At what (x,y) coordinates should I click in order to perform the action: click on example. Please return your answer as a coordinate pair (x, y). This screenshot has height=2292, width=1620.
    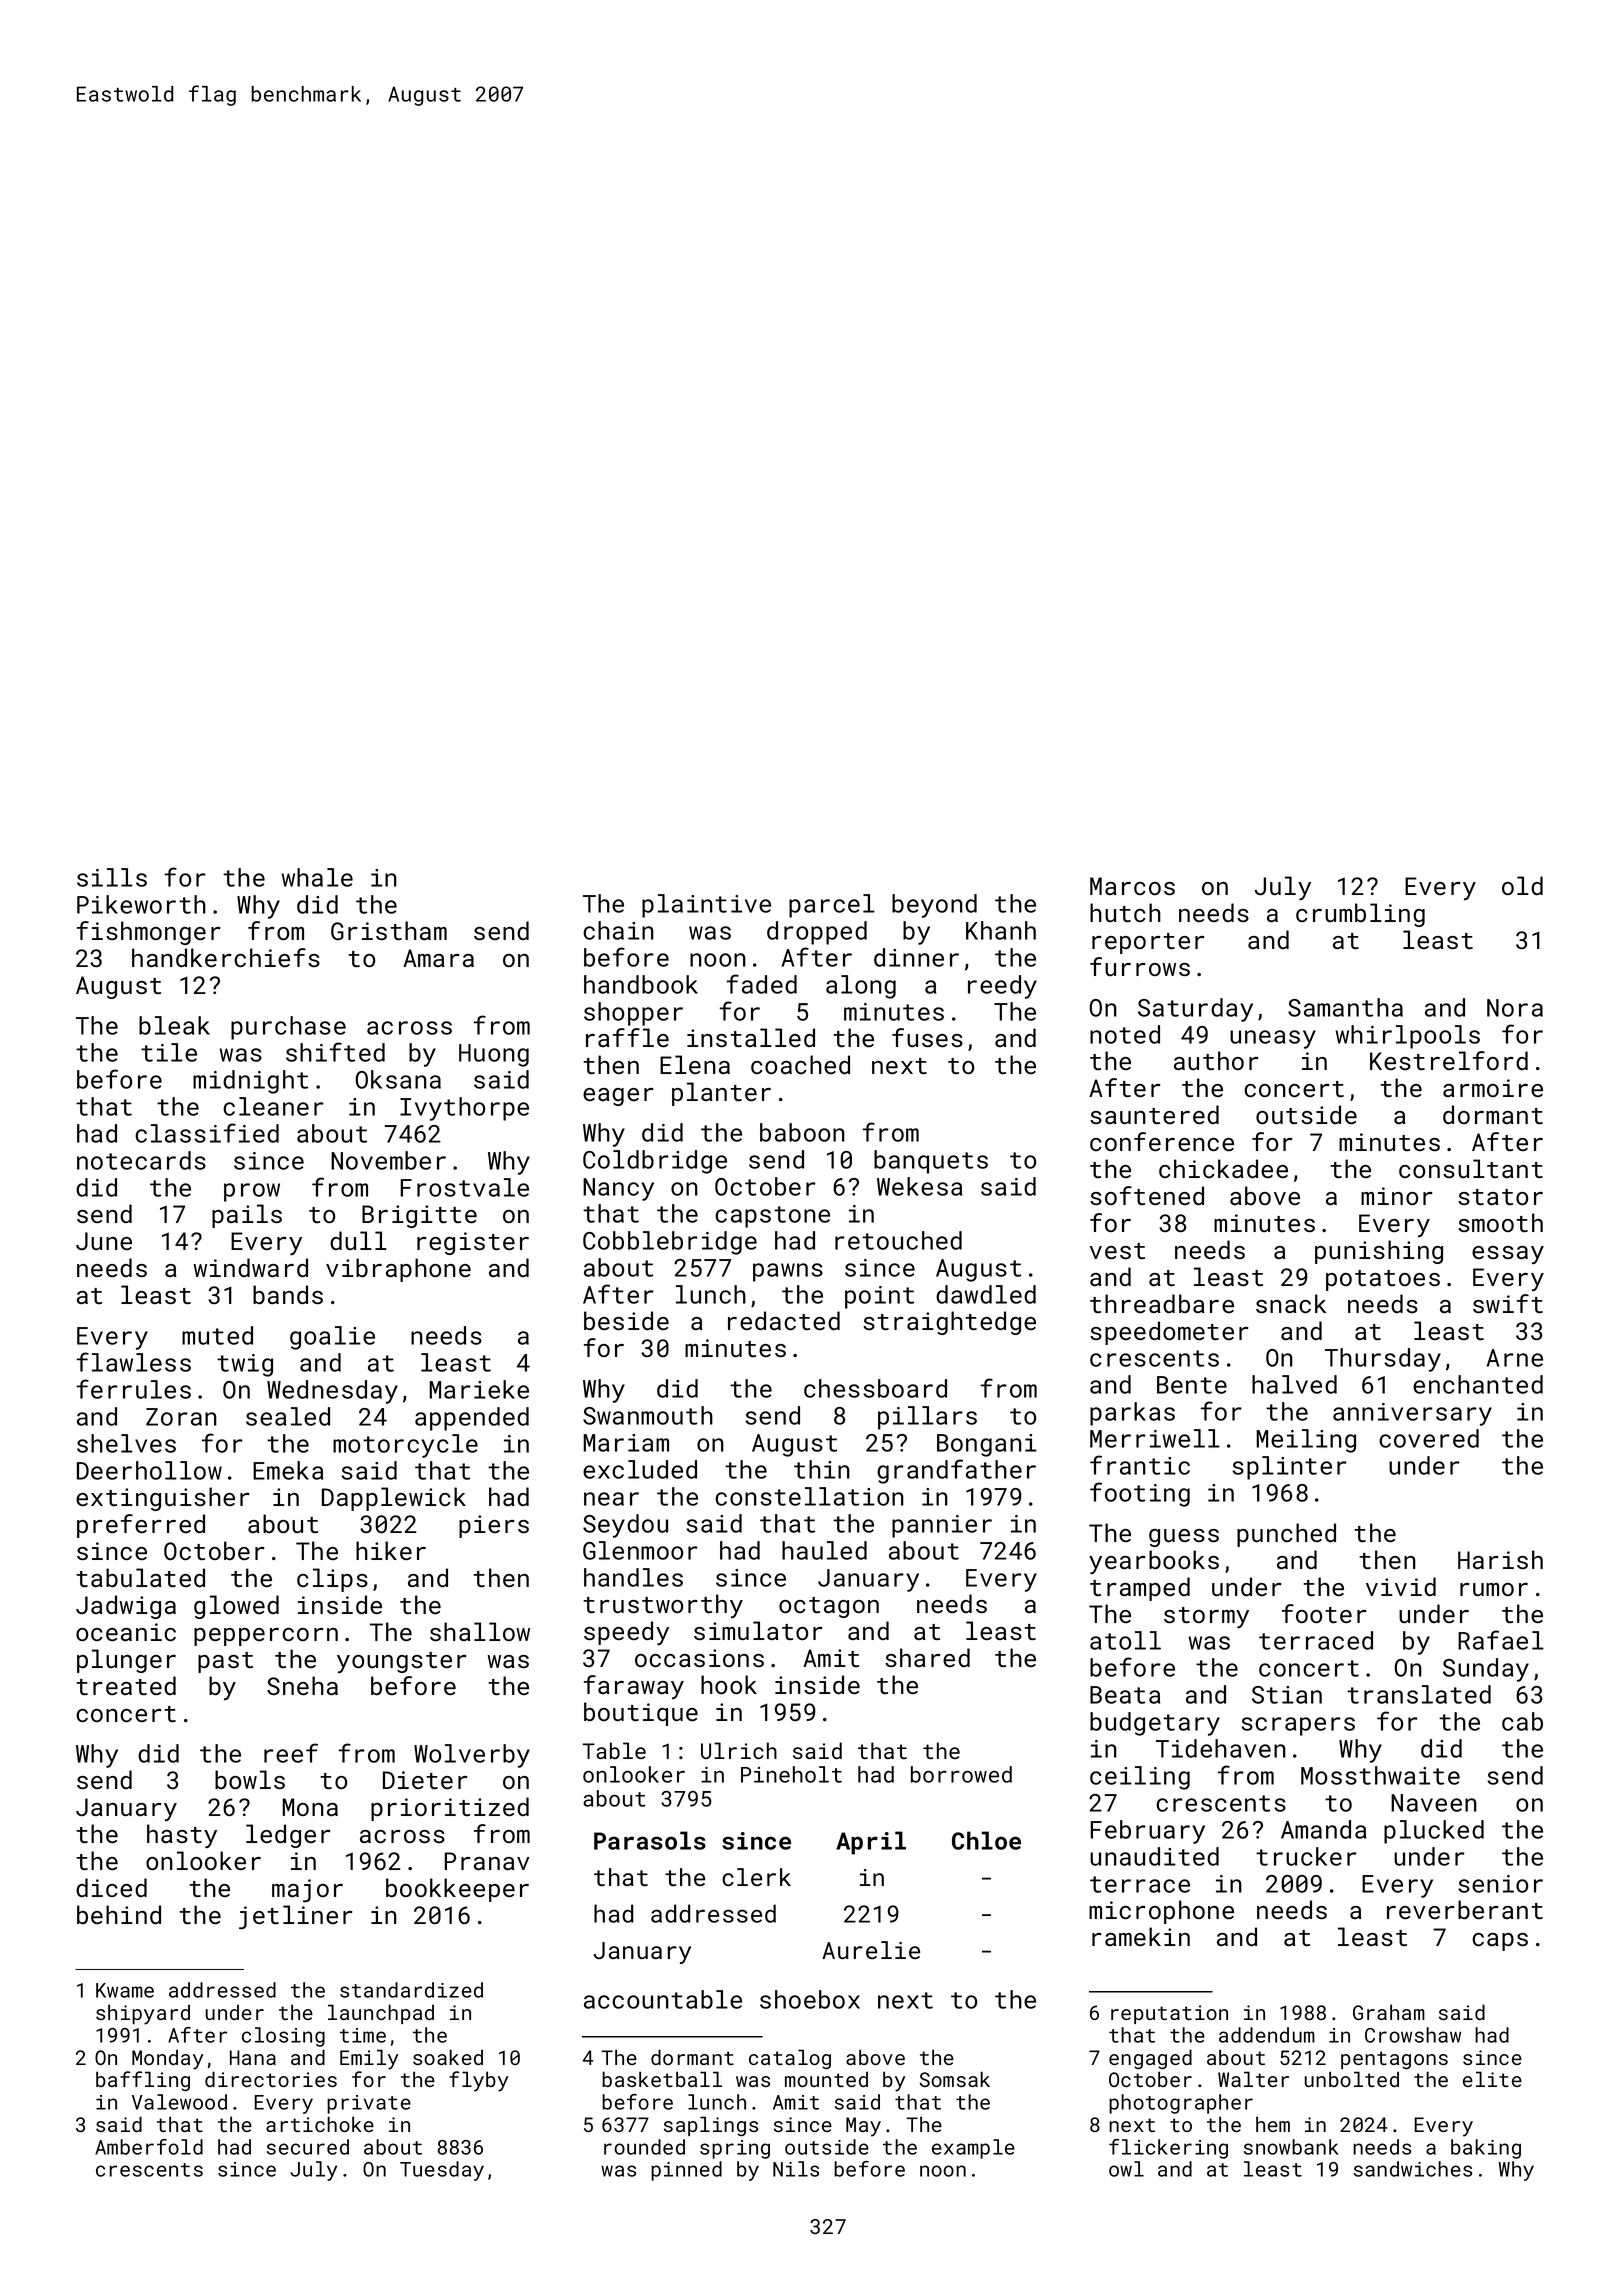
    Looking at the image, I should click on (973, 2149).
